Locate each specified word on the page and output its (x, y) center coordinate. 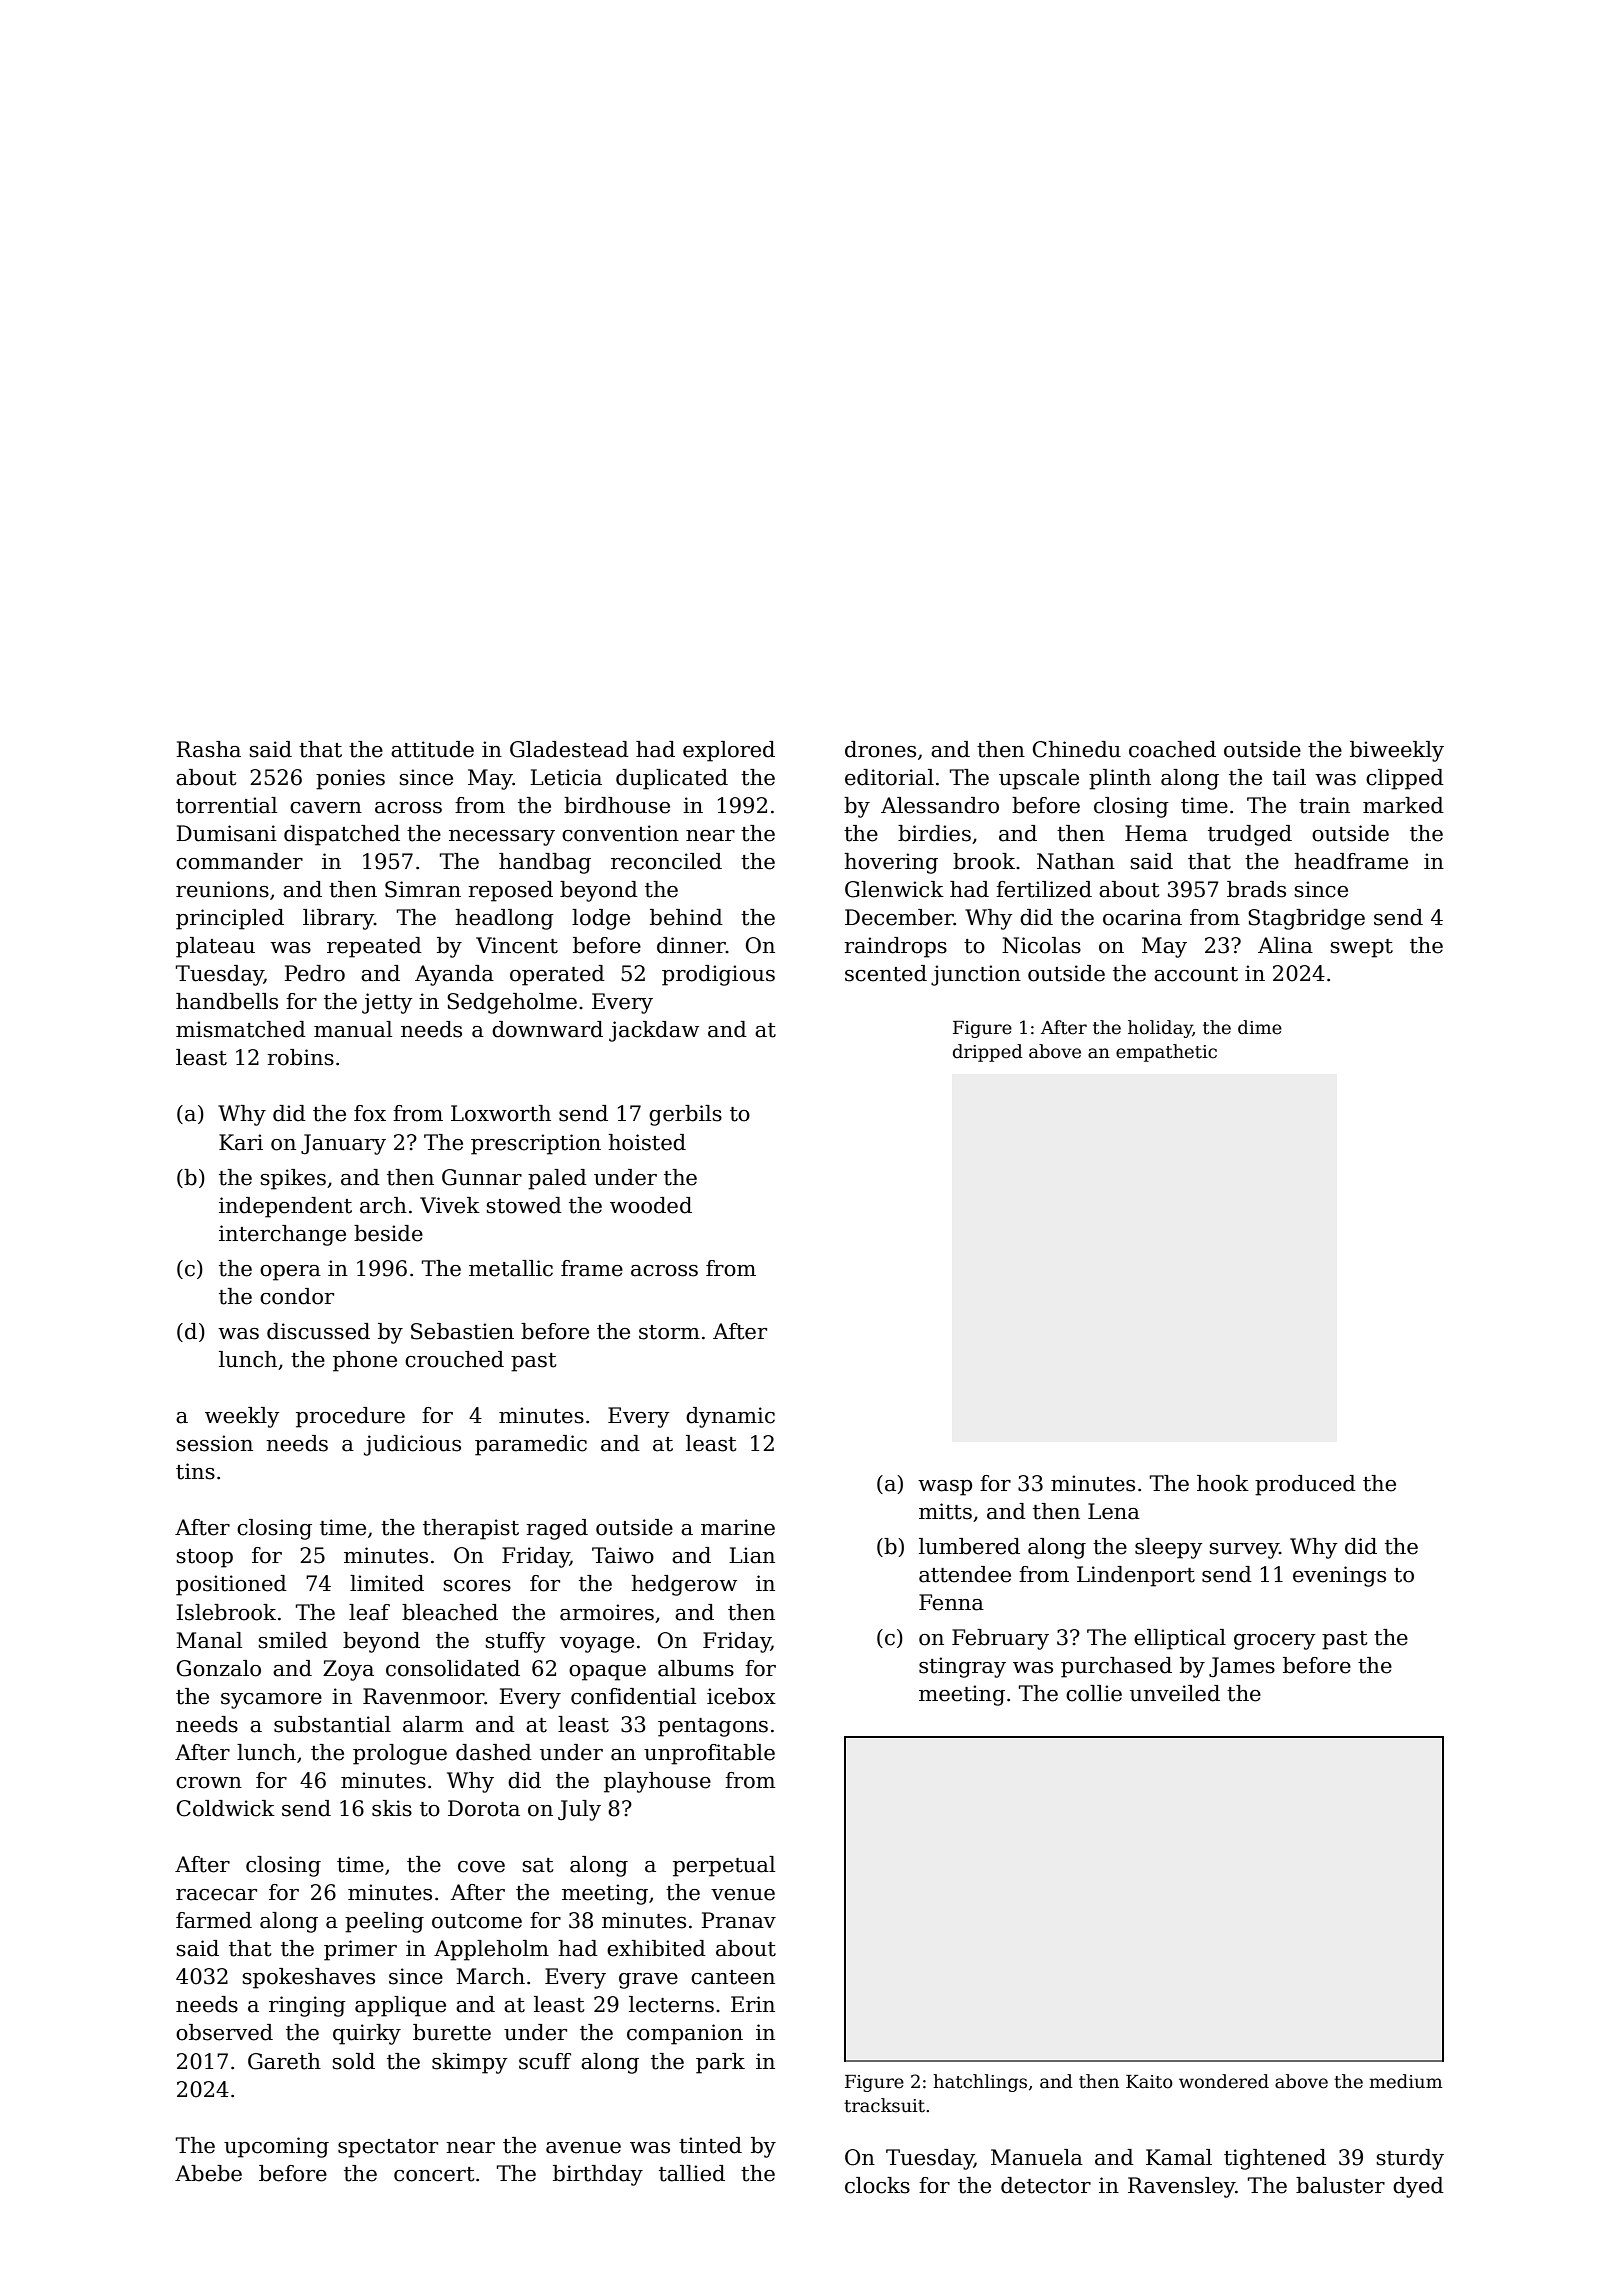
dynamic (730, 1417)
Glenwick (894, 889)
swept (1362, 948)
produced (1305, 1485)
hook (1223, 1483)
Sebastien (462, 1331)
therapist (471, 1529)
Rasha (208, 749)
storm (669, 1332)
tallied (692, 2173)
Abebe (208, 2173)
